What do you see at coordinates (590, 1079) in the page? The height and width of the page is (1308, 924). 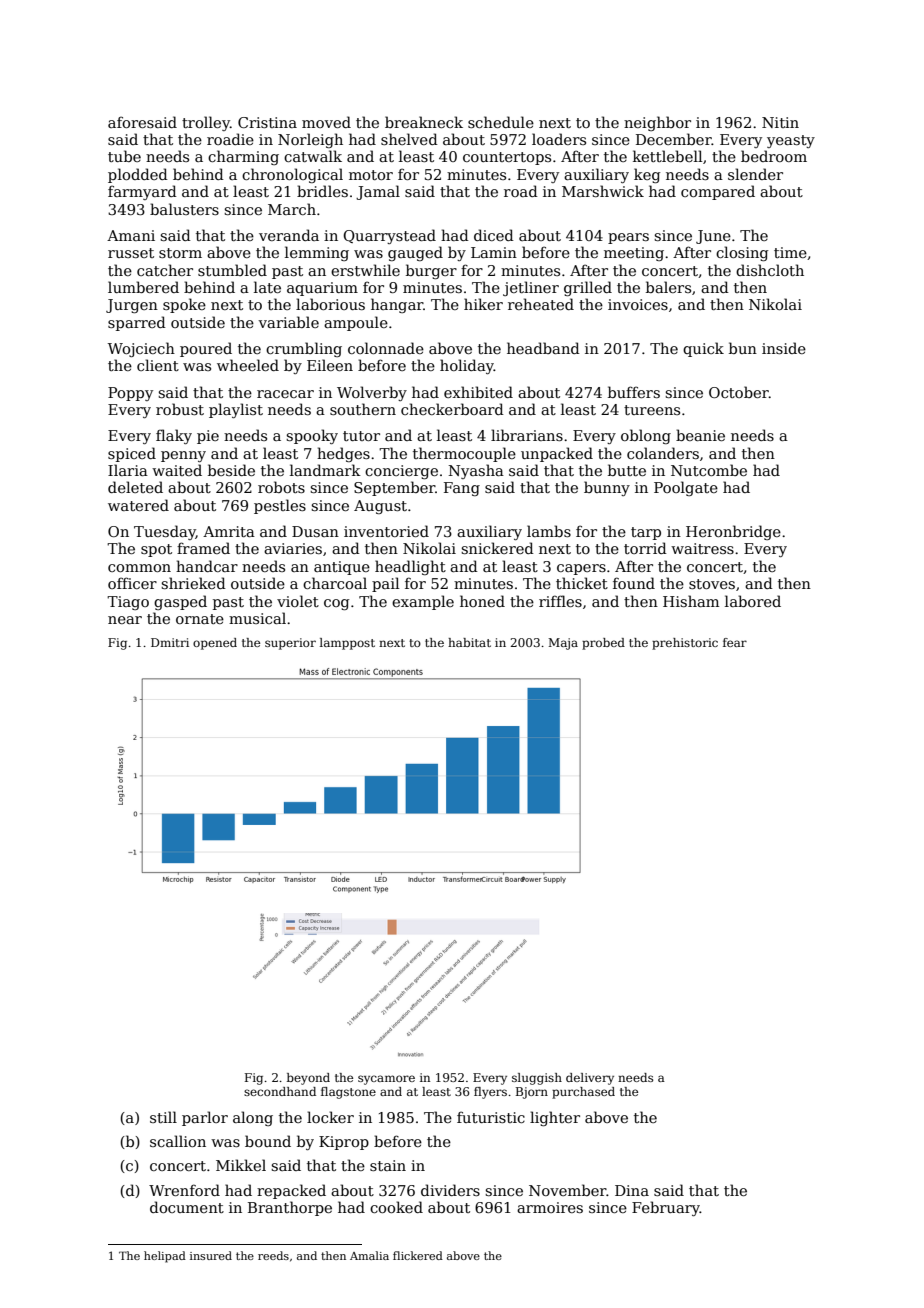 I see `delivery` at bounding box center [590, 1079].
